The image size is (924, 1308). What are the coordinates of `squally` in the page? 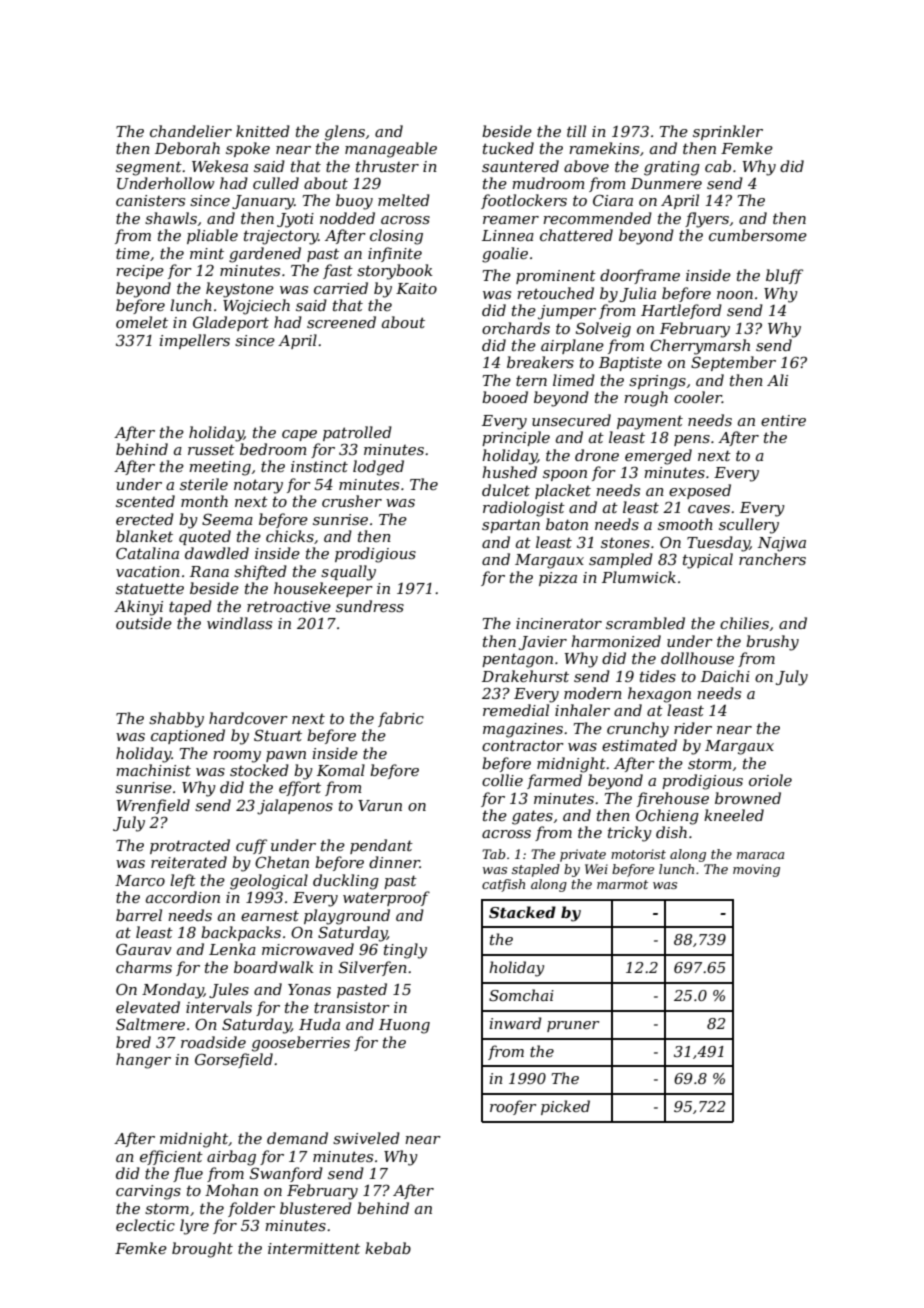 It's located at (348, 573).
